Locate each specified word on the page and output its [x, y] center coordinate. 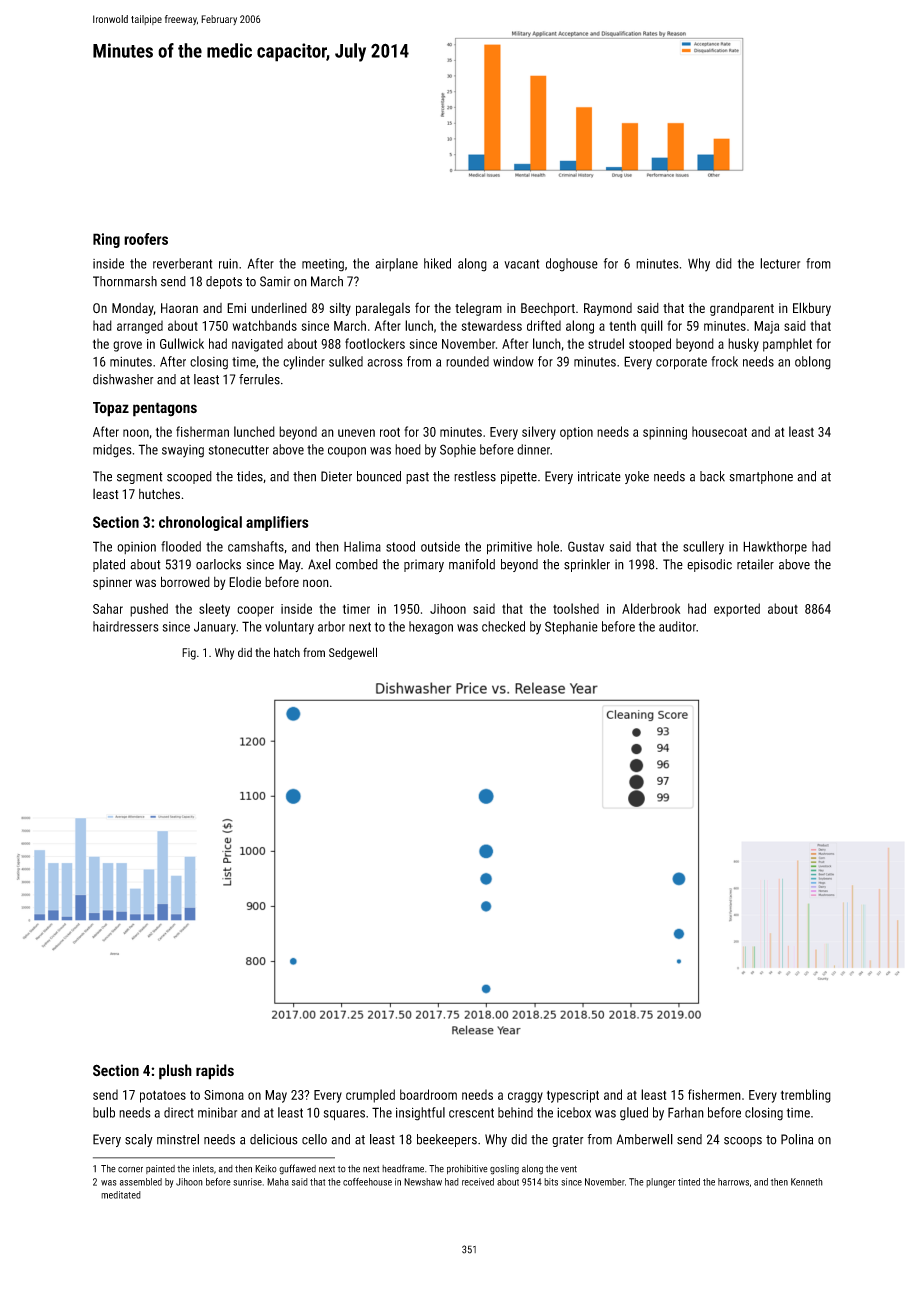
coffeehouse [367, 1182]
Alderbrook [651, 608]
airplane [396, 264]
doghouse [572, 265]
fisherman [202, 431]
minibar [217, 1112]
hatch [287, 652]
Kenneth [807, 1182]
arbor [331, 626]
